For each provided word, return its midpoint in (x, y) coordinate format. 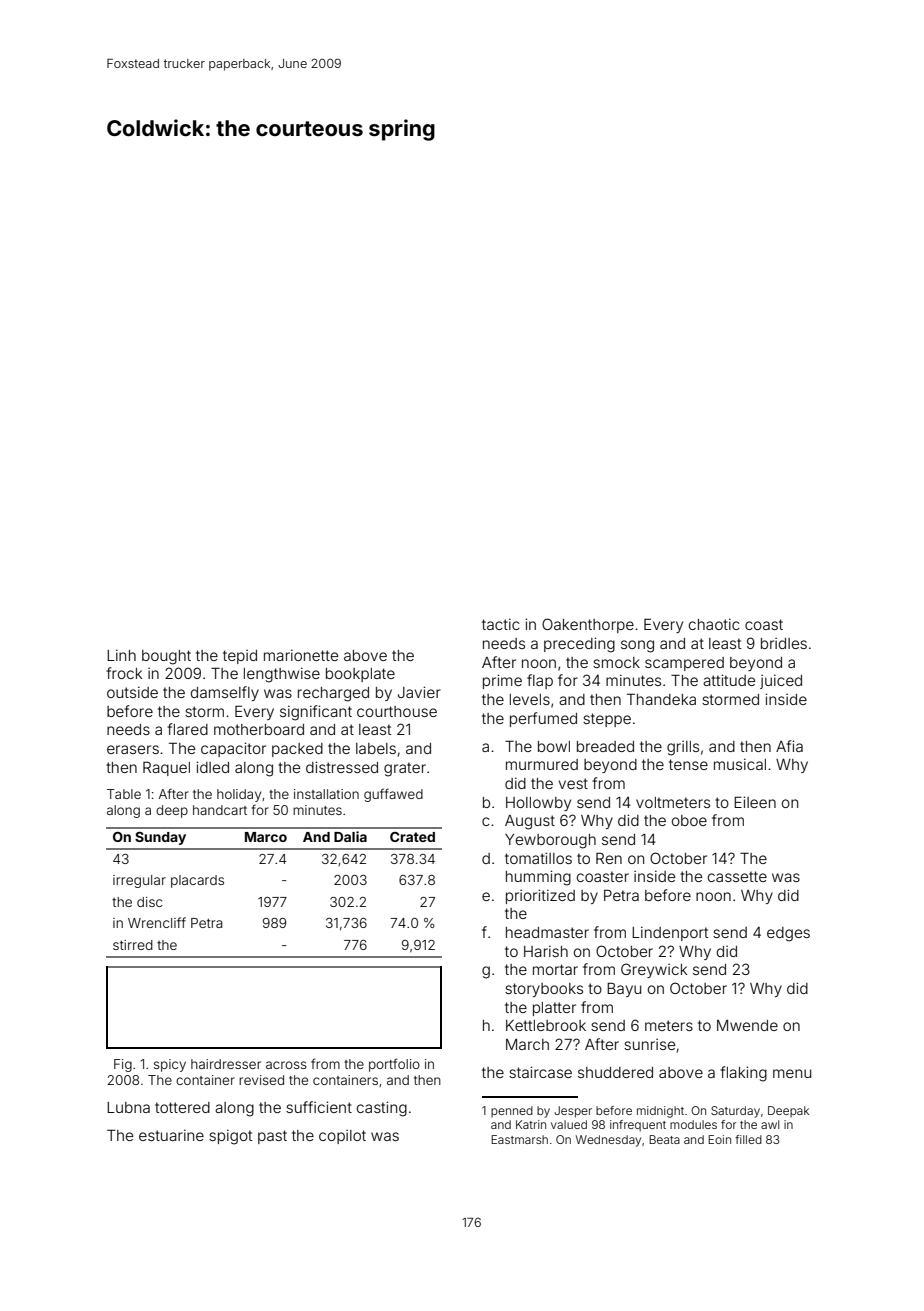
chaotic (714, 624)
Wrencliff (157, 922)
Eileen (755, 802)
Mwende (747, 1025)
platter (554, 1009)
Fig (123, 1065)
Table (124, 794)
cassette (737, 876)
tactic (501, 624)
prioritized (540, 896)
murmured (542, 764)
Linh (121, 655)
